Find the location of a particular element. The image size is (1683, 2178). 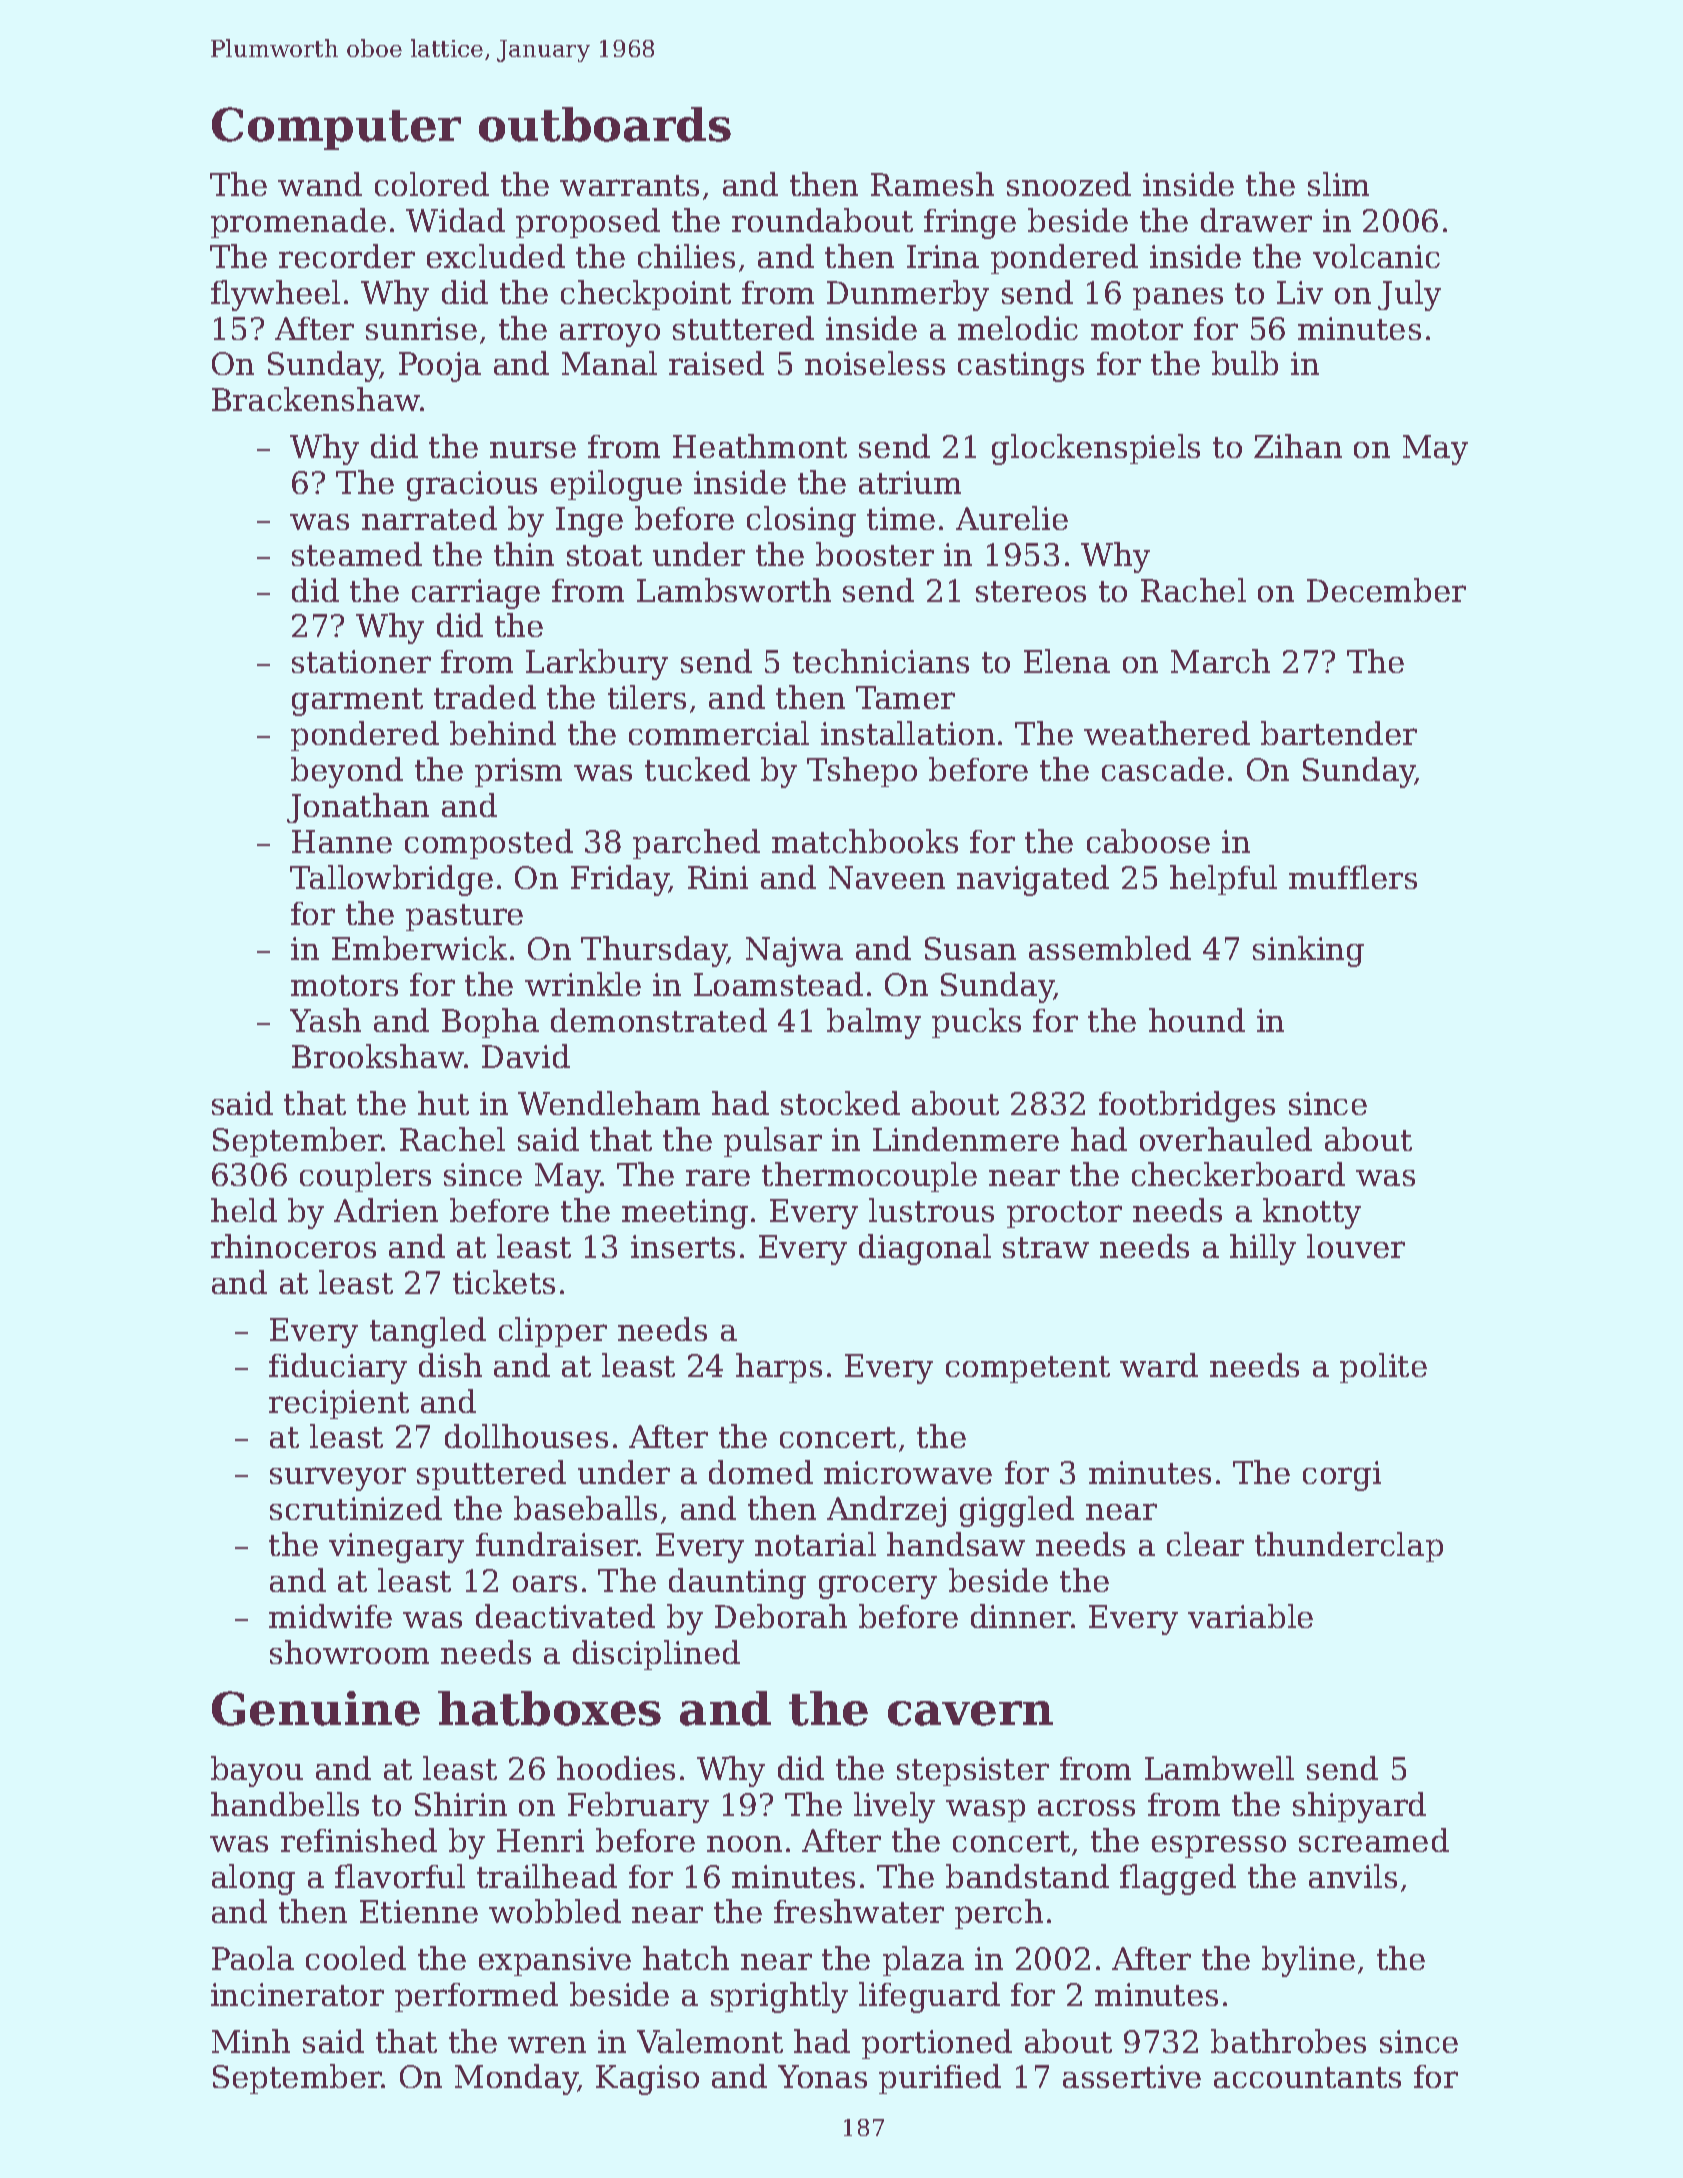

Ramesh is located at coordinates (932, 184).
